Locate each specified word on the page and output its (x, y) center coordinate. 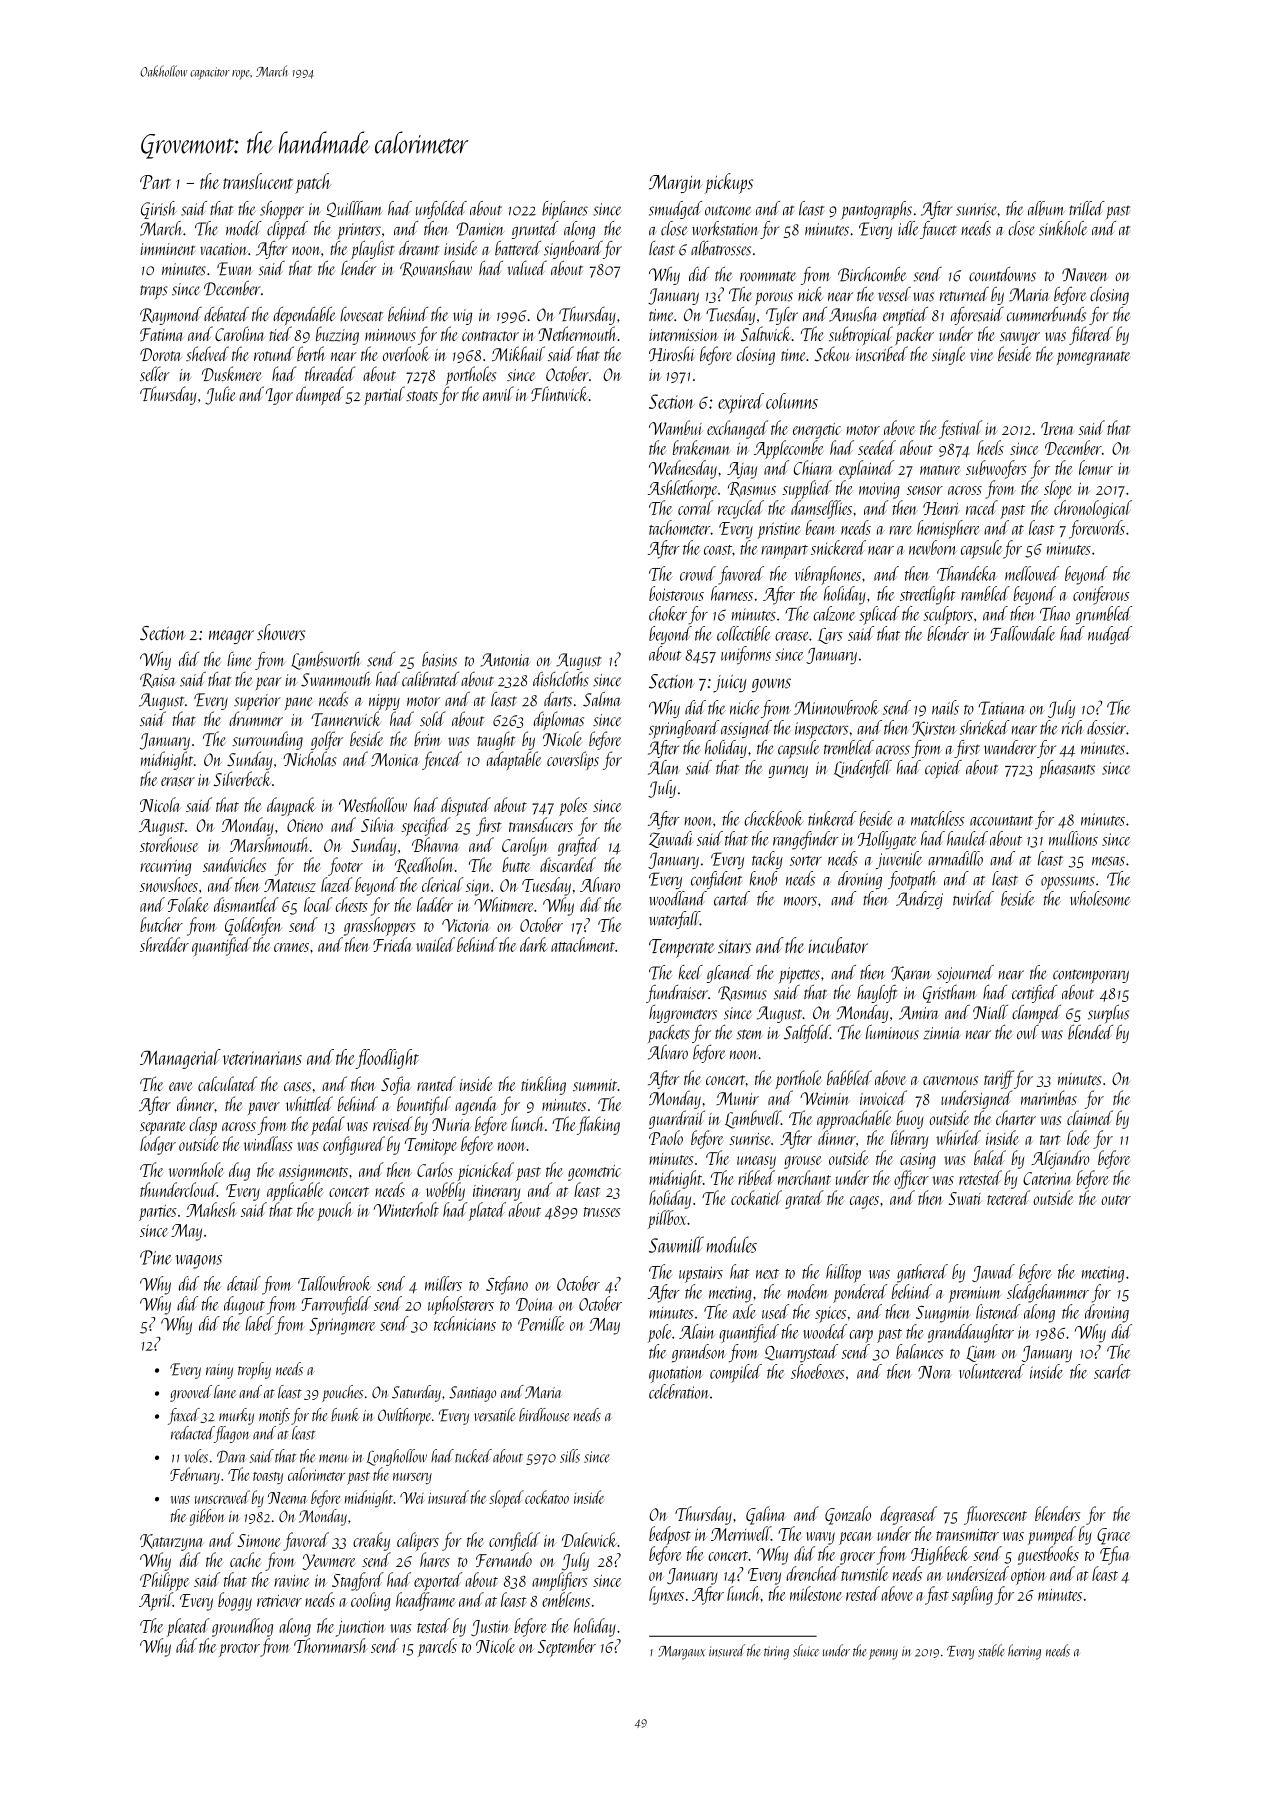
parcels (437, 1647)
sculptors (948, 615)
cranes (291, 947)
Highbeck (940, 1555)
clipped (287, 230)
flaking (598, 1125)
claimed (1090, 1117)
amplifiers (560, 1581)
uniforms (746, 655)
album (1046, 208)
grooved (191, 1393)
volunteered (992, 1371)
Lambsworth (325, 660)
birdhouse (544, 1415)
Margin (676, 184)
